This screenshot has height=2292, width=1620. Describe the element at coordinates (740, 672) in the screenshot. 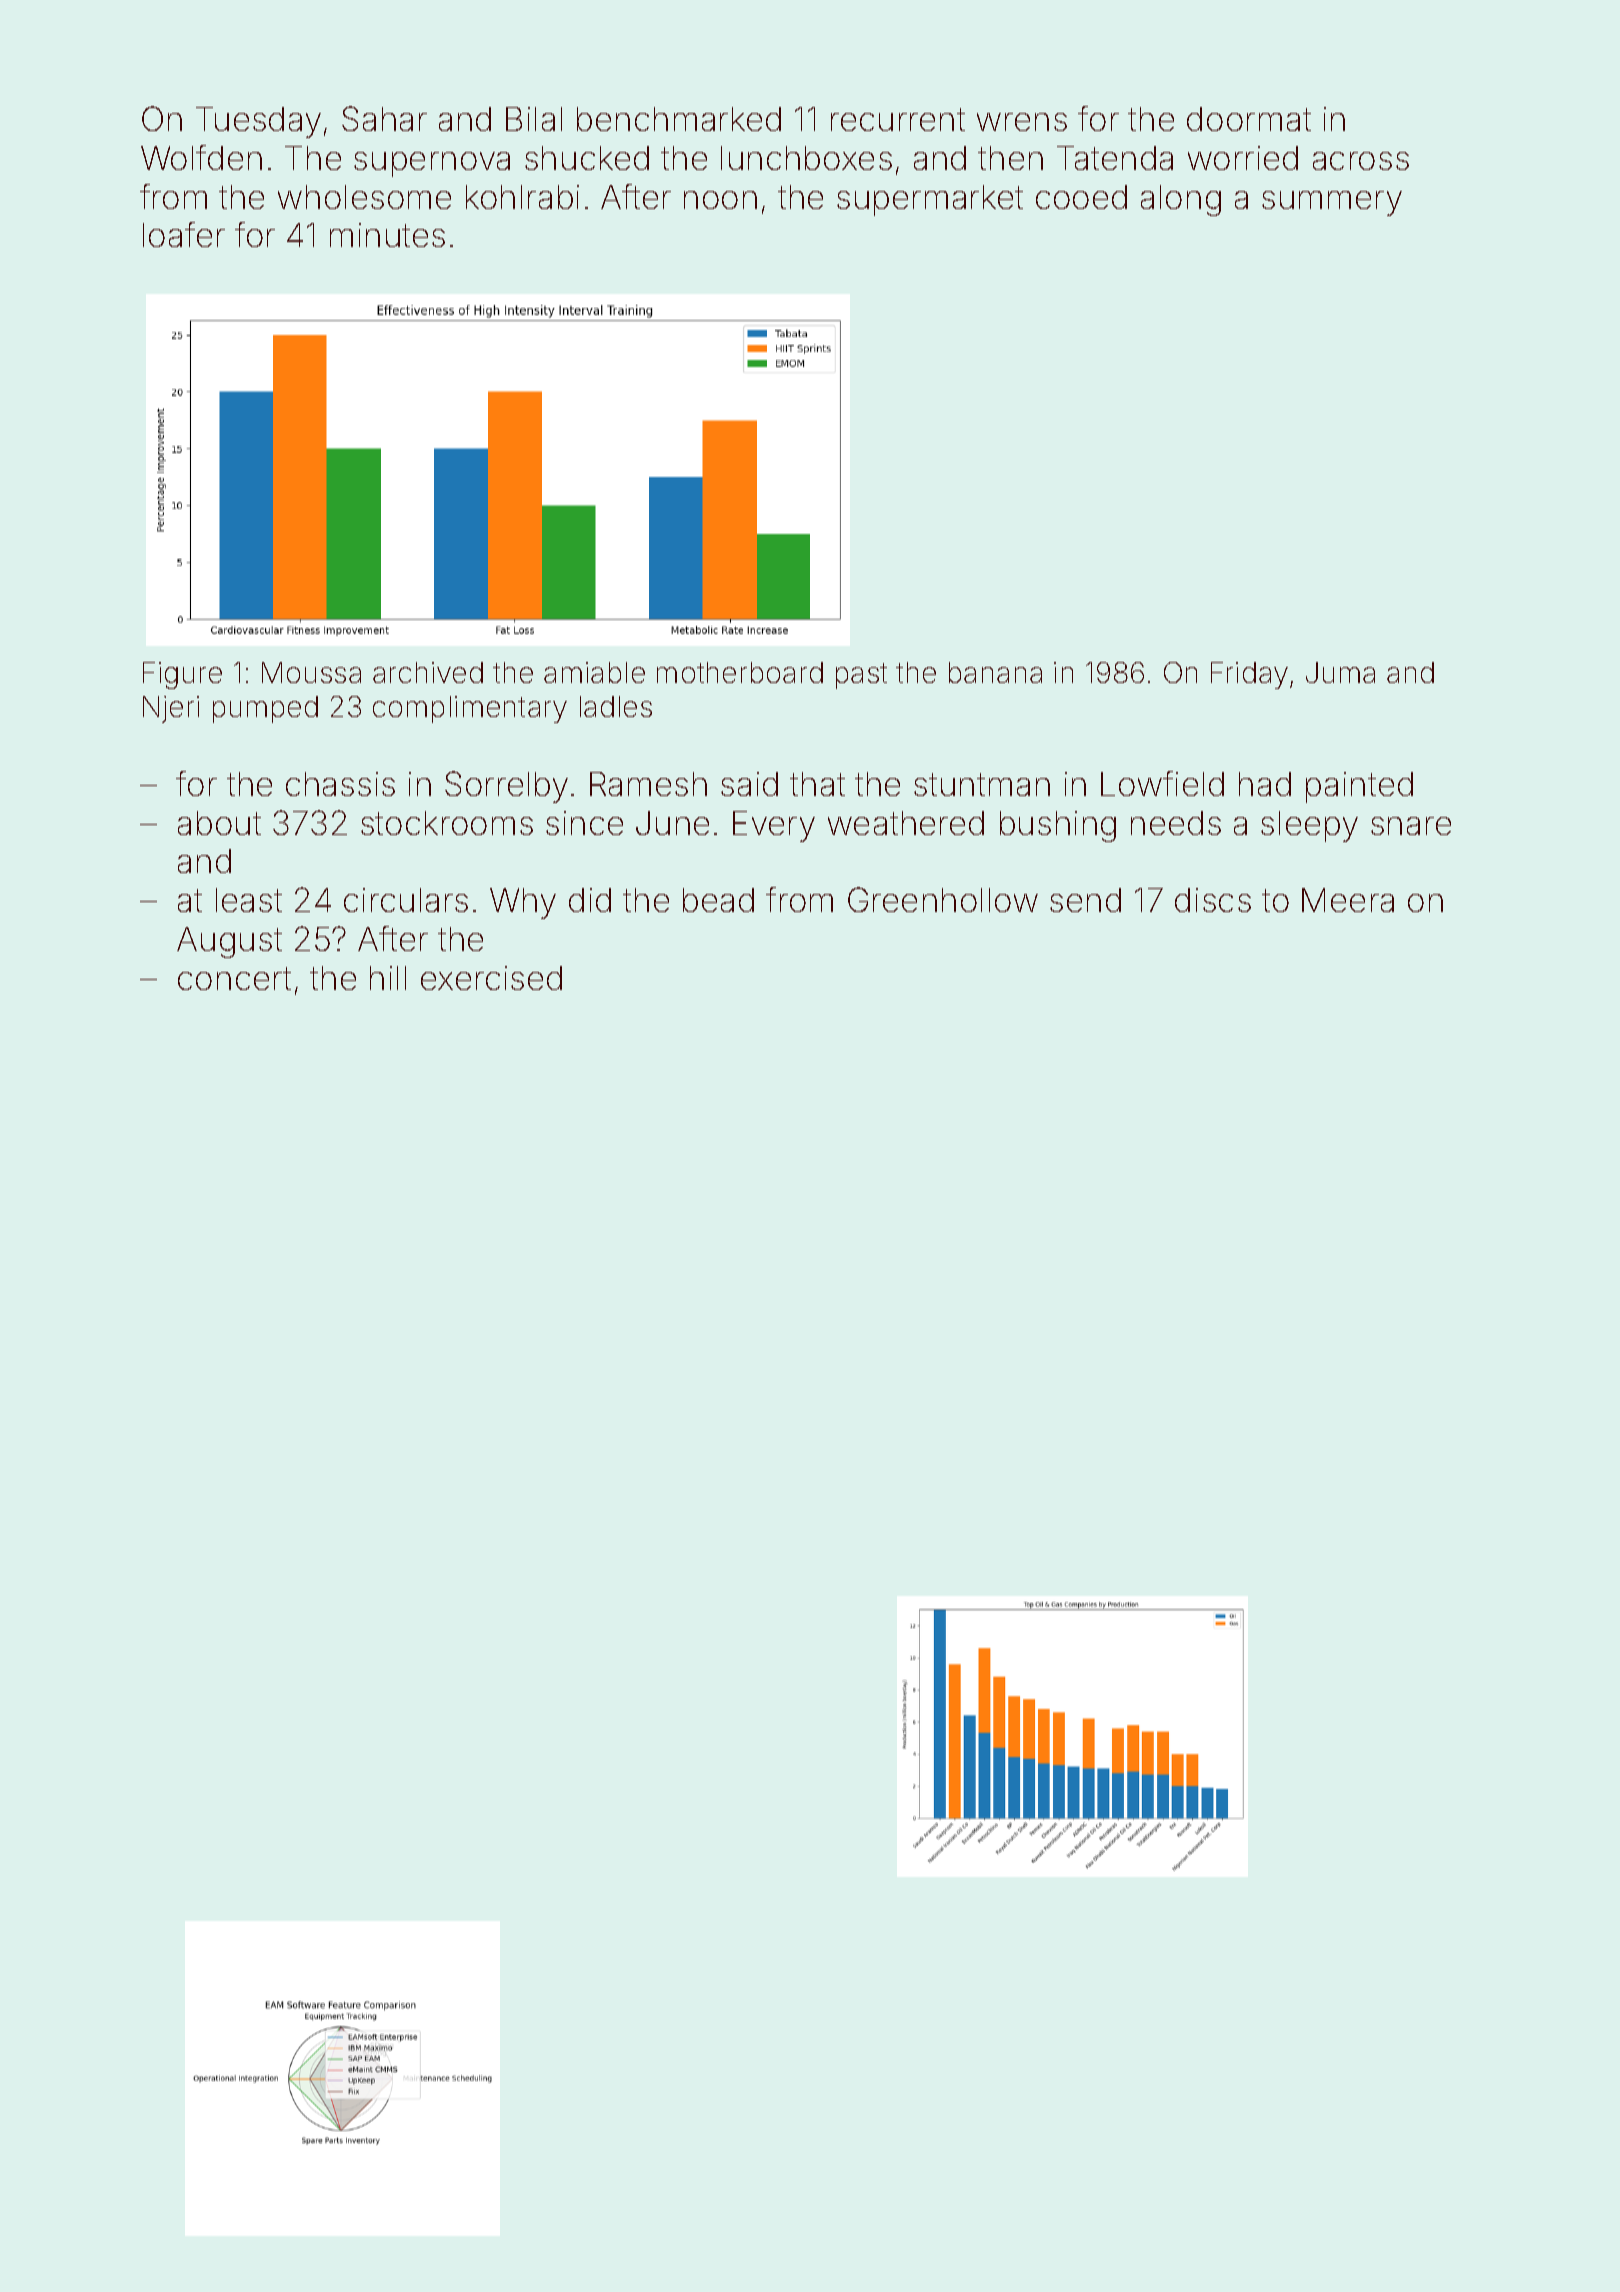

I see `motherboard` at that location.
